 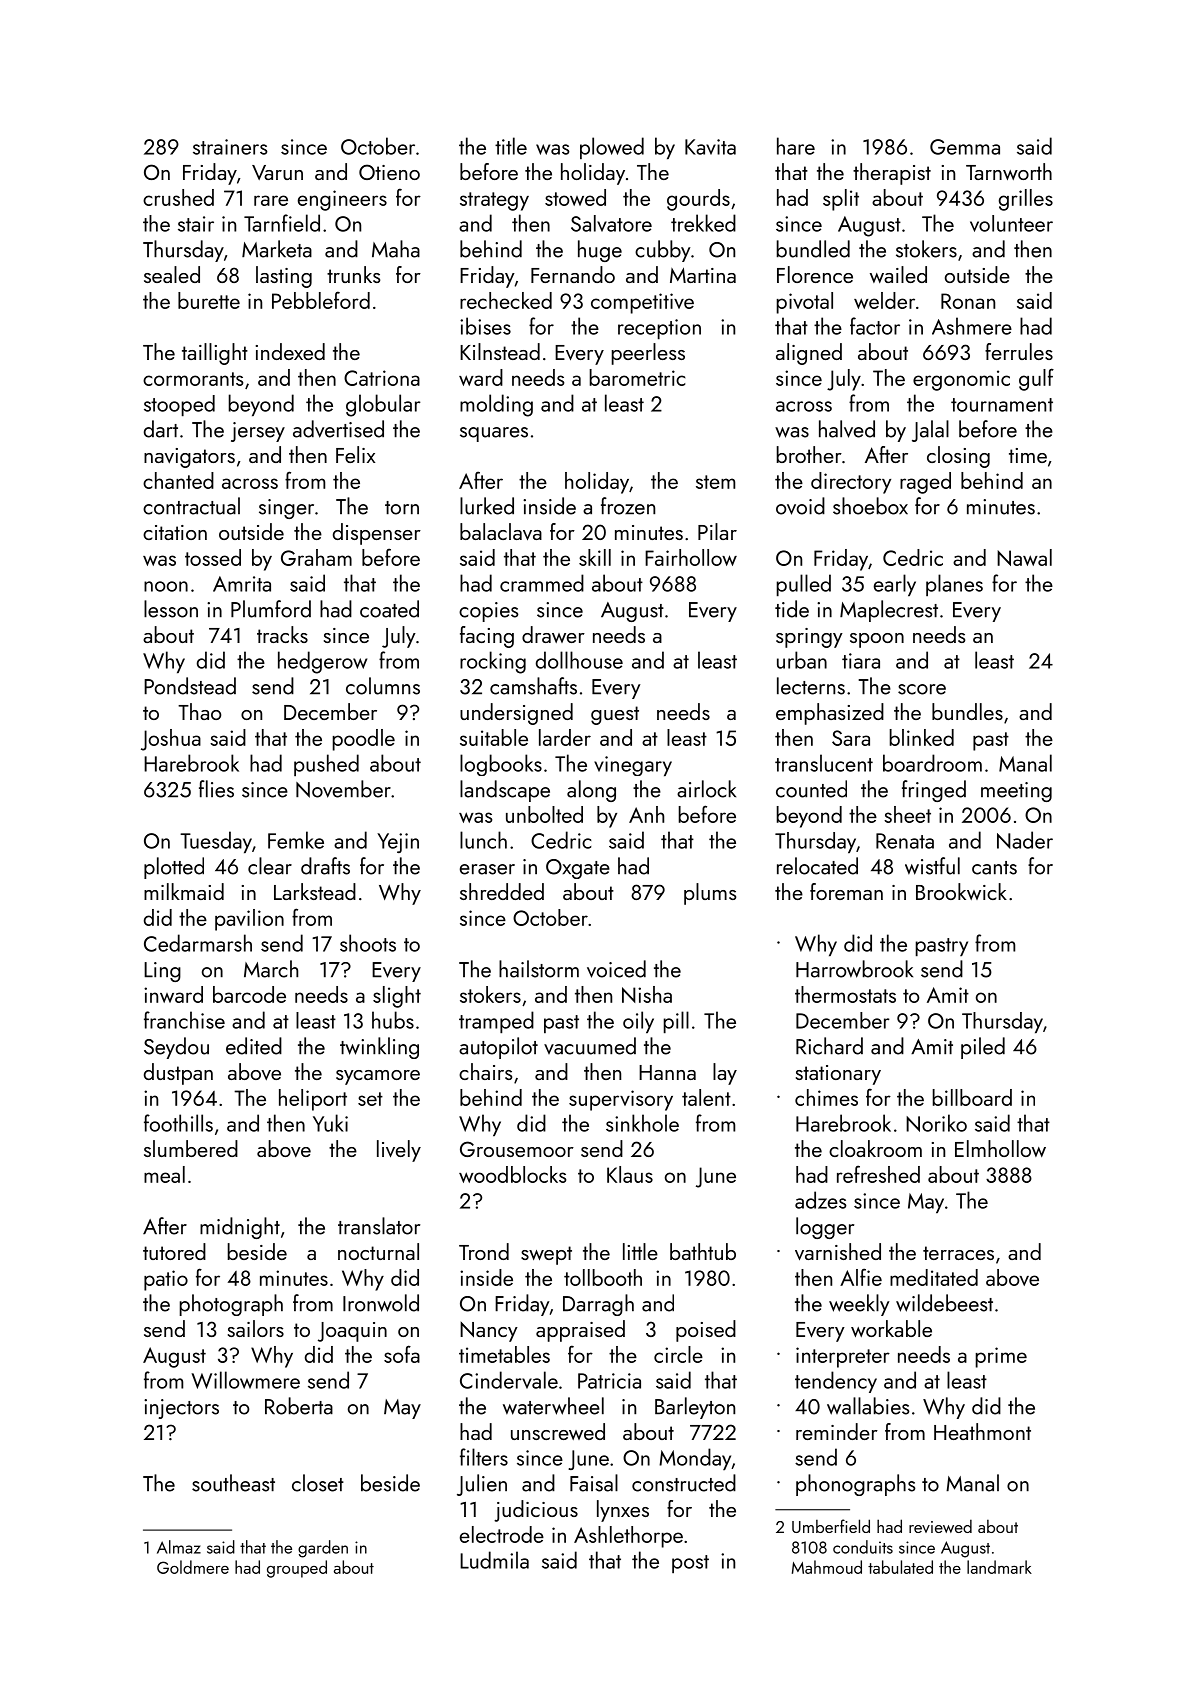 I want to click on tabulated, so click(x=900, y=1567).
